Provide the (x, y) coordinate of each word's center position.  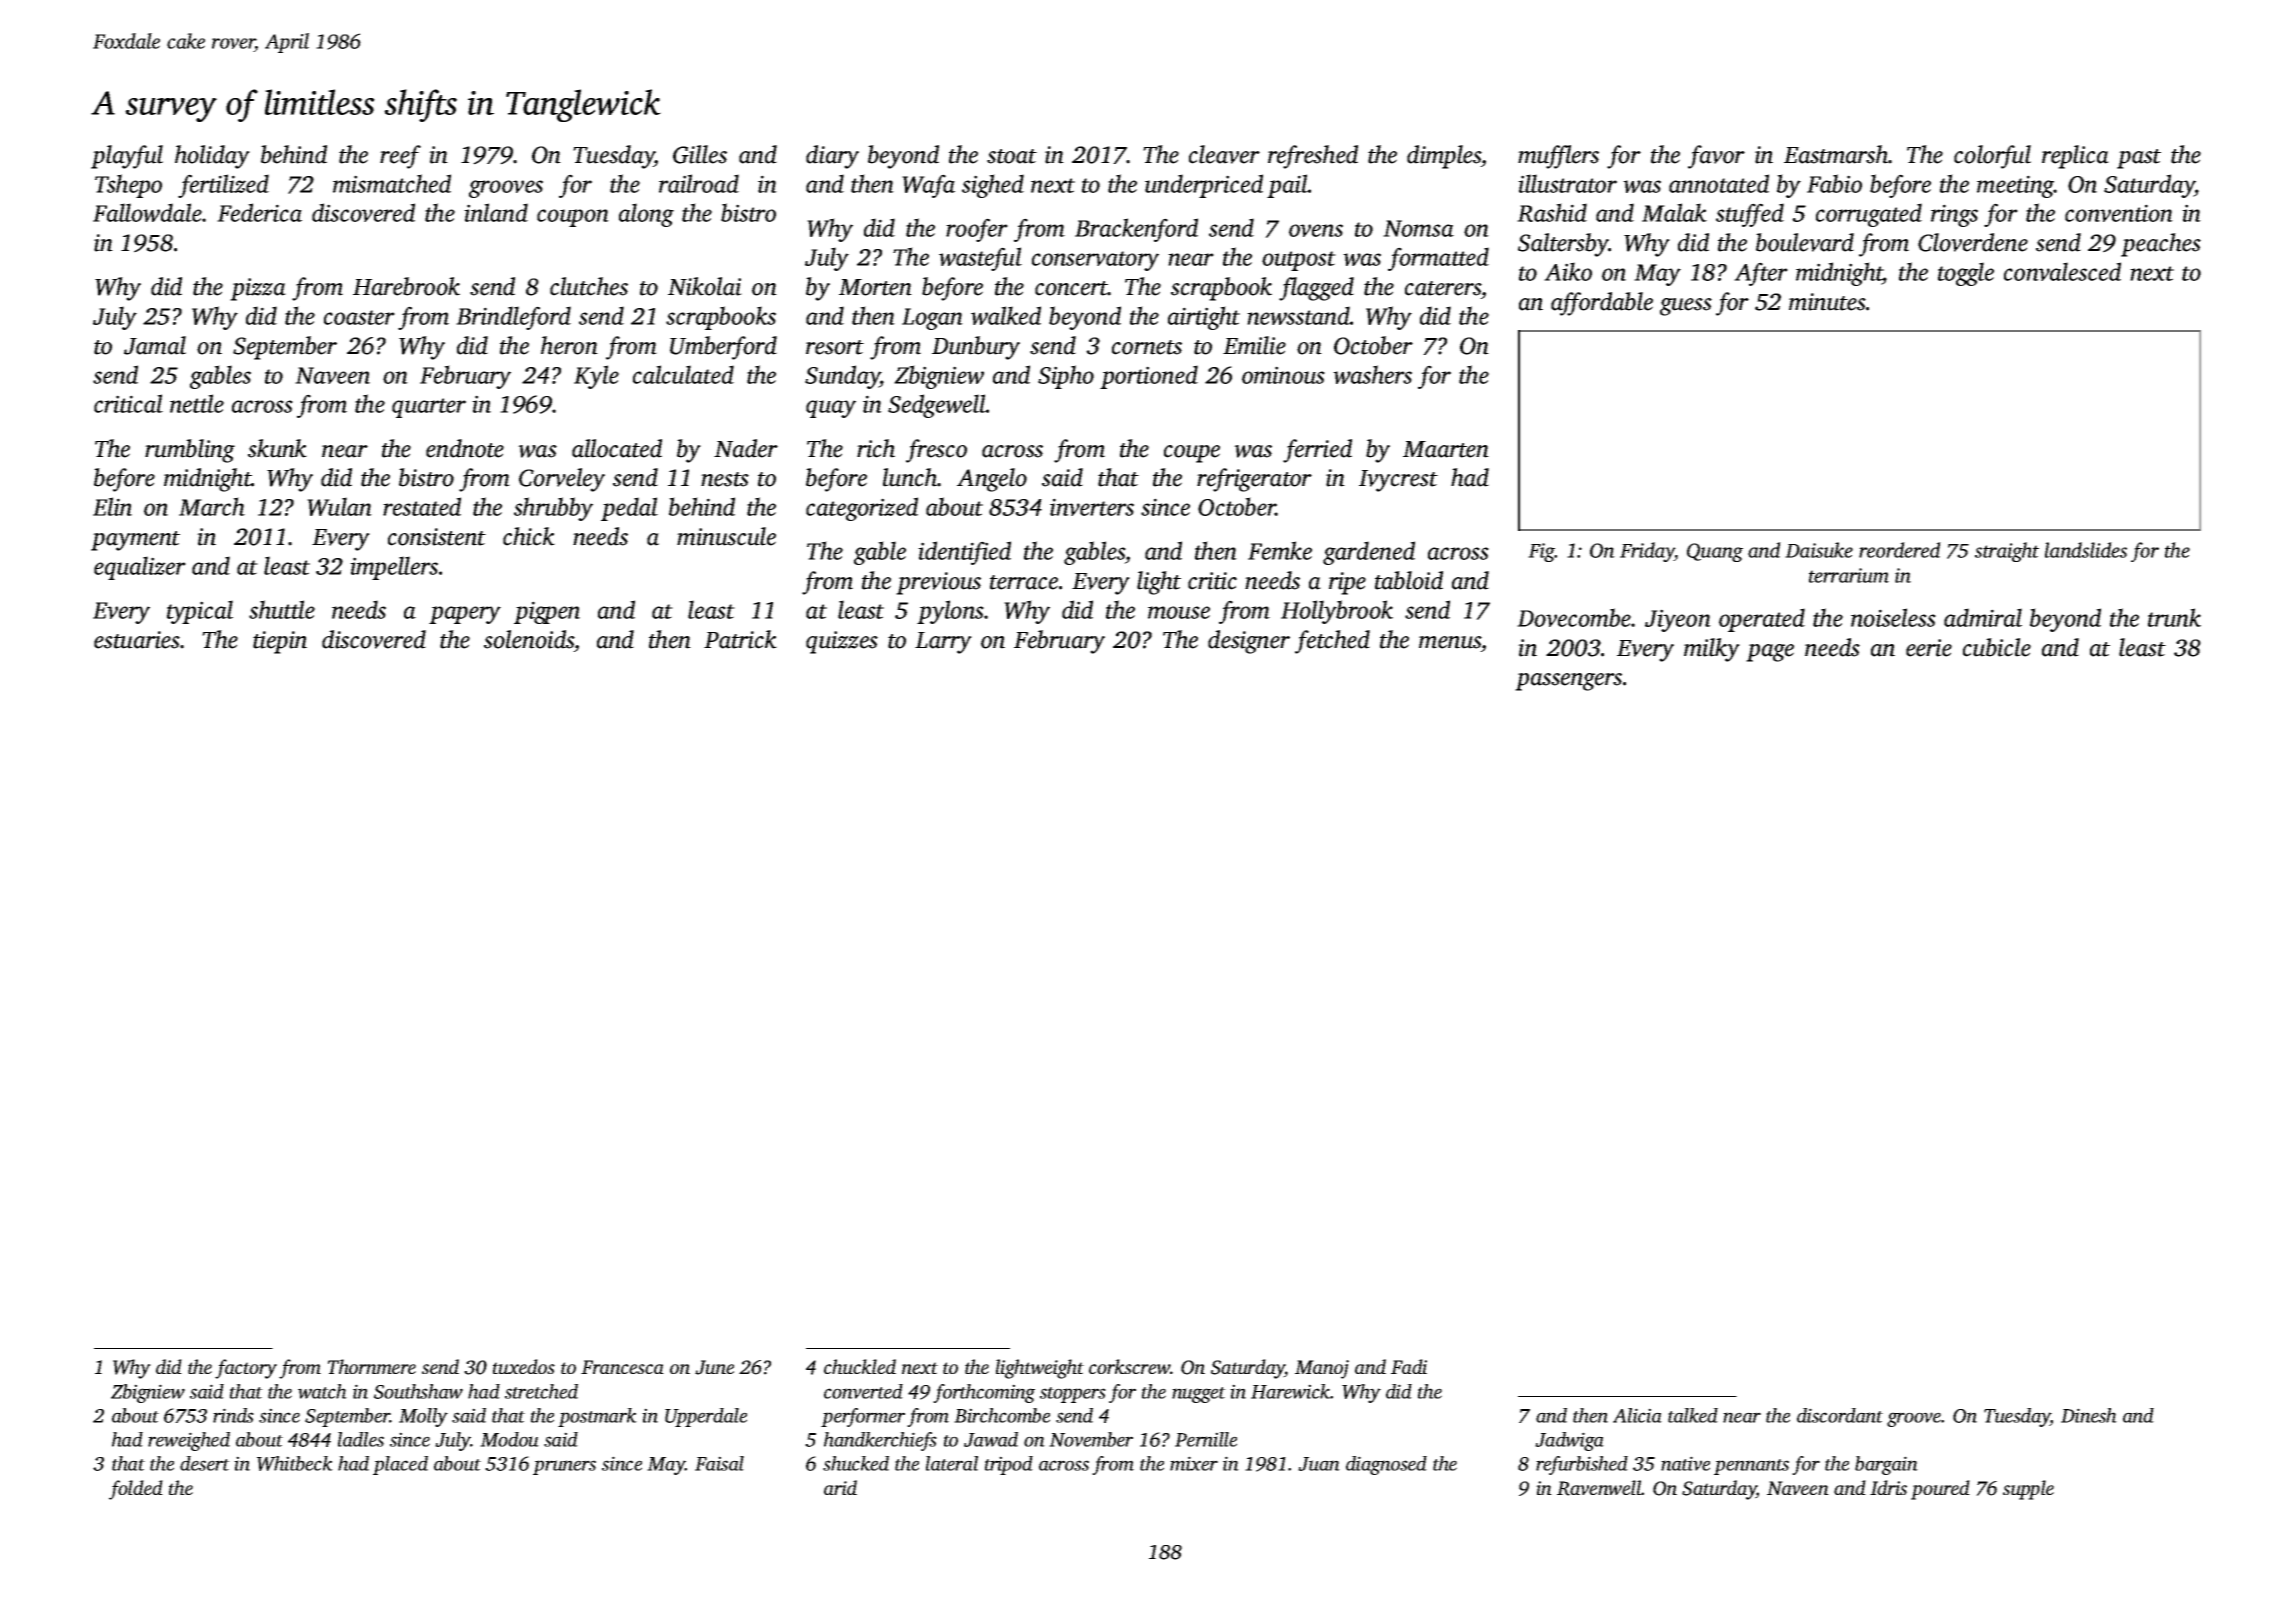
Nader (746, 448)
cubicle (1997, 647)
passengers (1568, 682)
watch (322, 1391)
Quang (1715, 552)
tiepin (280, 642)
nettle (197, 403)
